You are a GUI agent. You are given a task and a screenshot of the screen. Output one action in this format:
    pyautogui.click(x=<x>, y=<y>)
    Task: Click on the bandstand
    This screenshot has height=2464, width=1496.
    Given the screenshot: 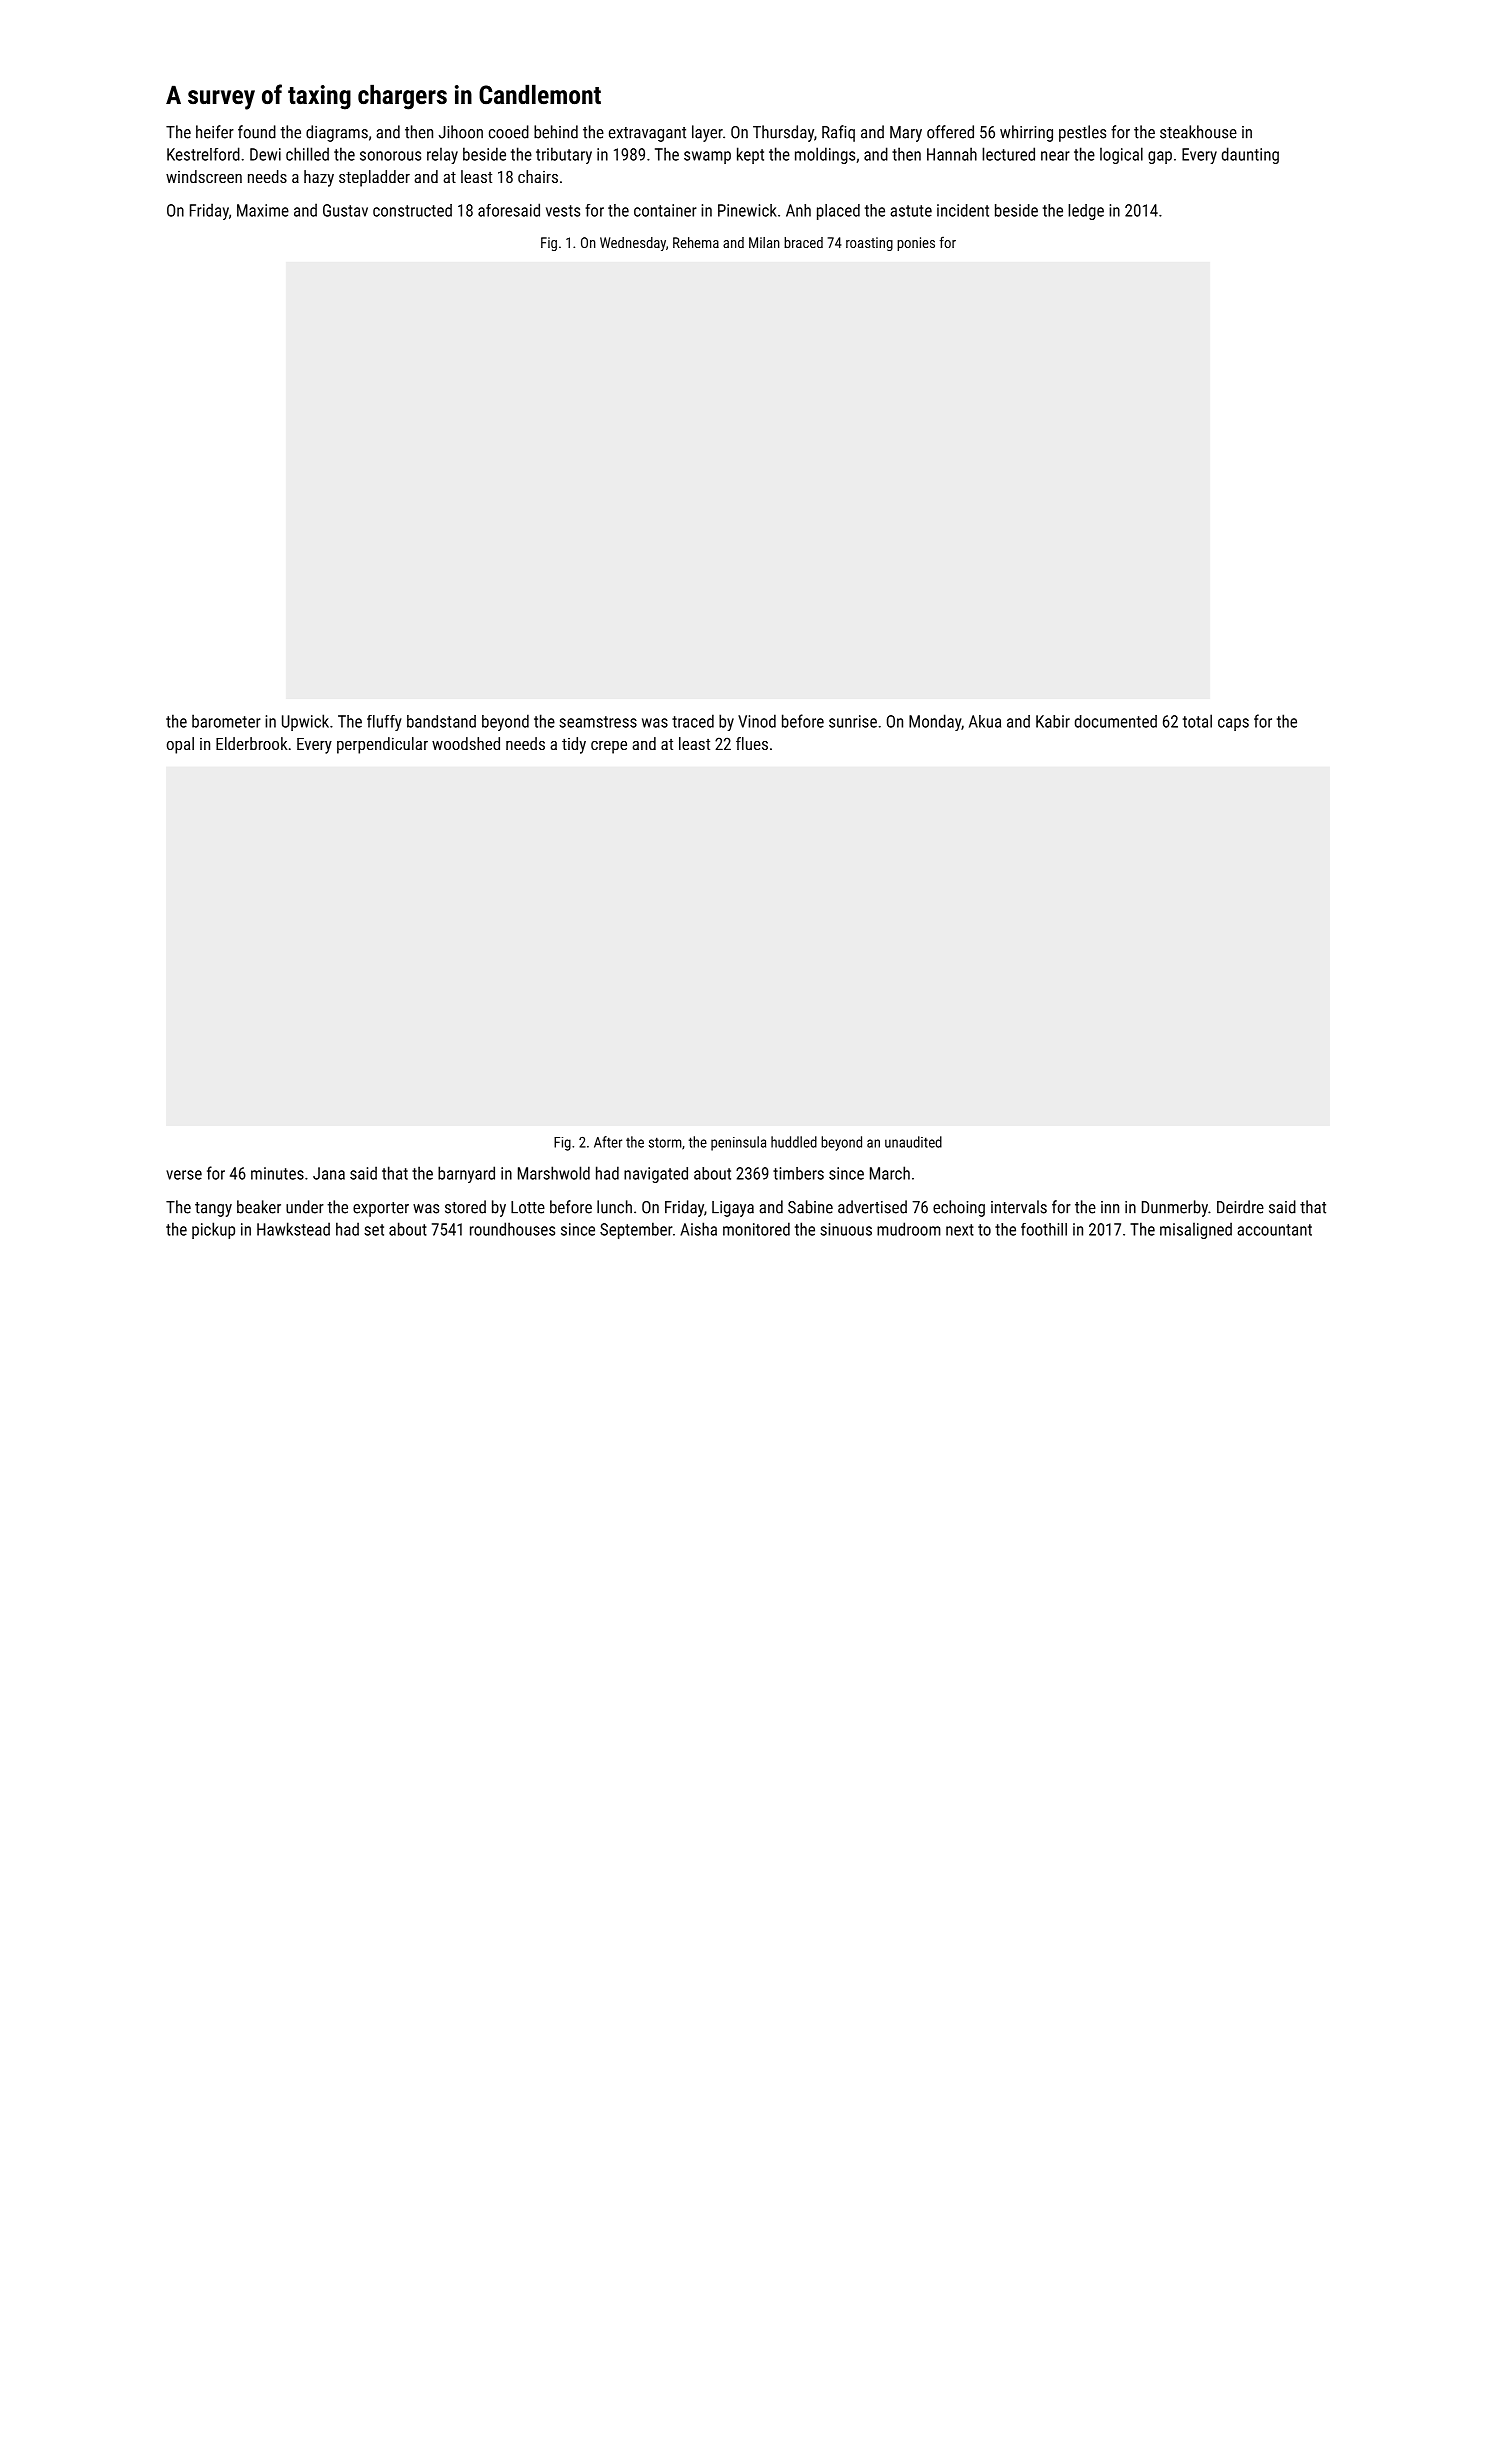 What is the action you would take?
    pyautogui.click(x=441, y=721)
